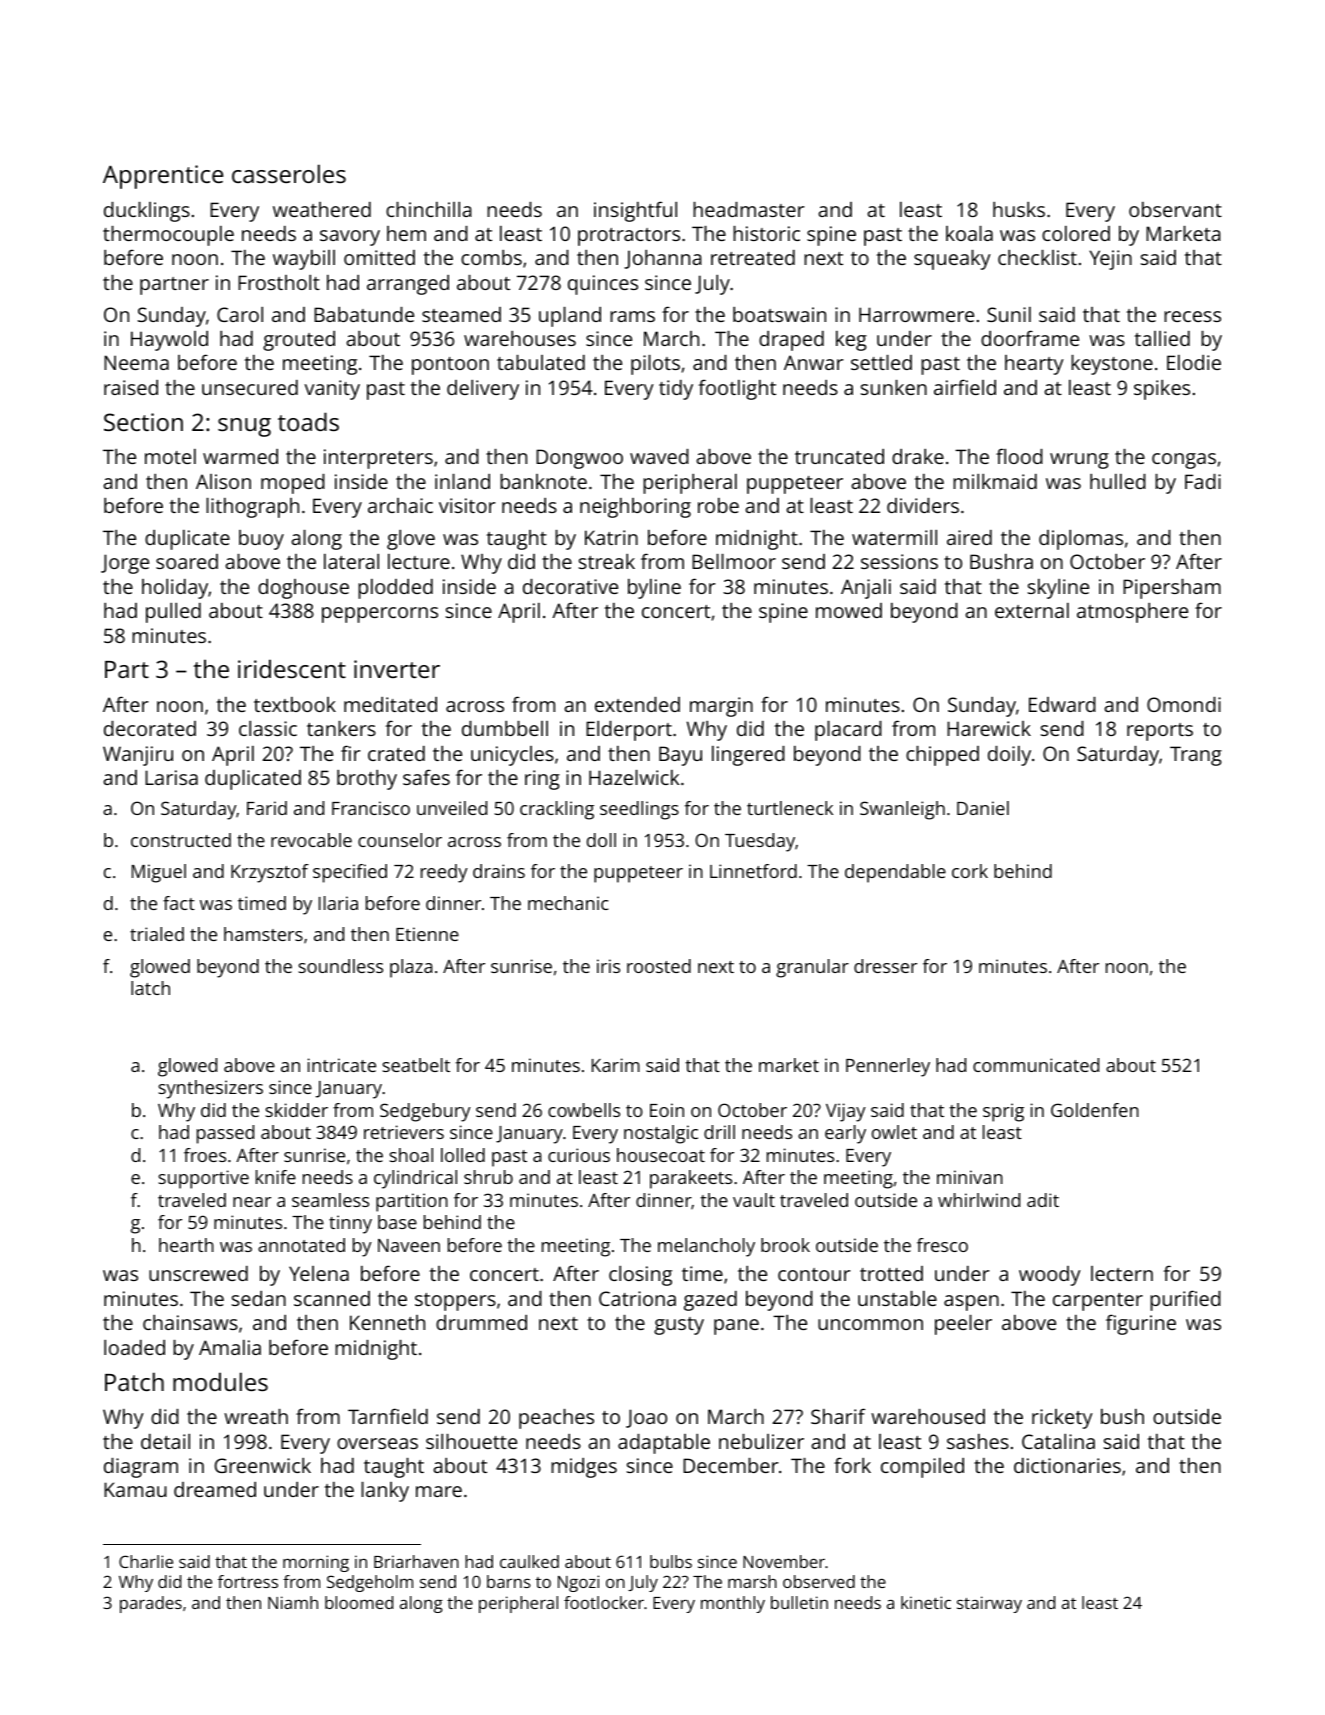 This image has width=1325, height=1715. I want to click on skidder, so click(296, 1110).
